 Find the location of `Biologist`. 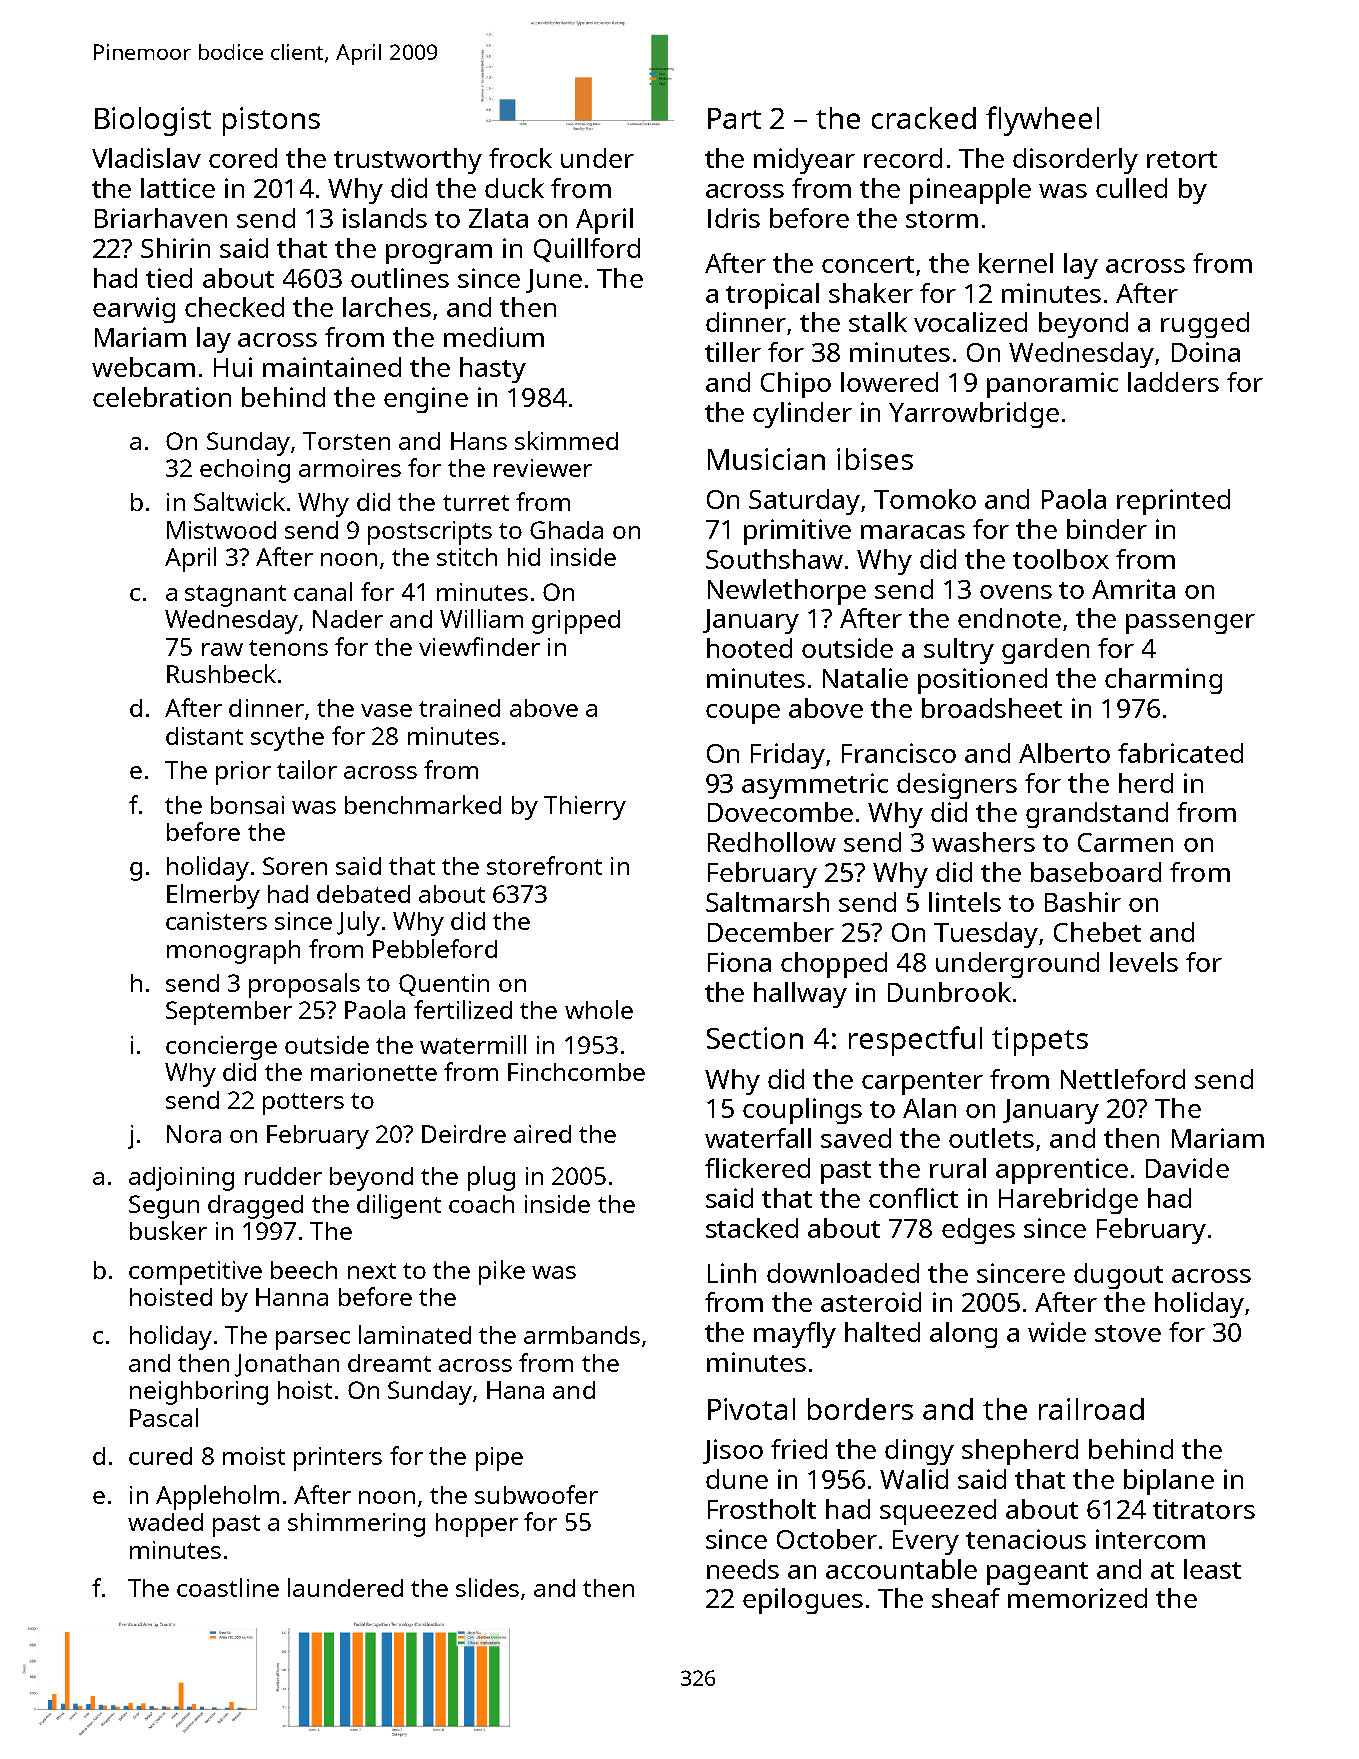

Biologist is located at coordinates (153, 121).
